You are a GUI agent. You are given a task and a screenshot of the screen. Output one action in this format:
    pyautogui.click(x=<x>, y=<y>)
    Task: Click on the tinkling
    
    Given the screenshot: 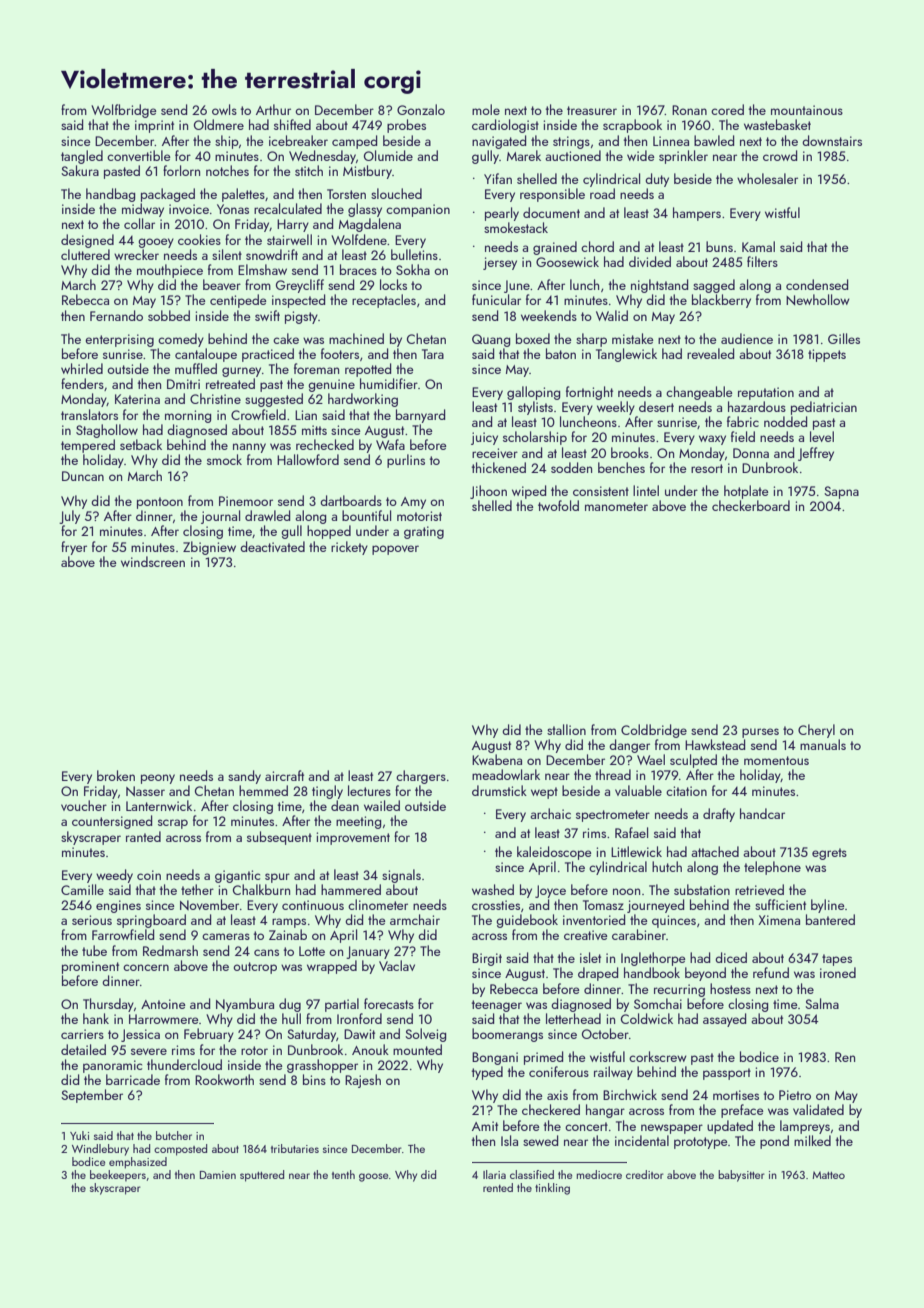 What is the action you would take?
    pyautogui.click(x=552, y=1189)
